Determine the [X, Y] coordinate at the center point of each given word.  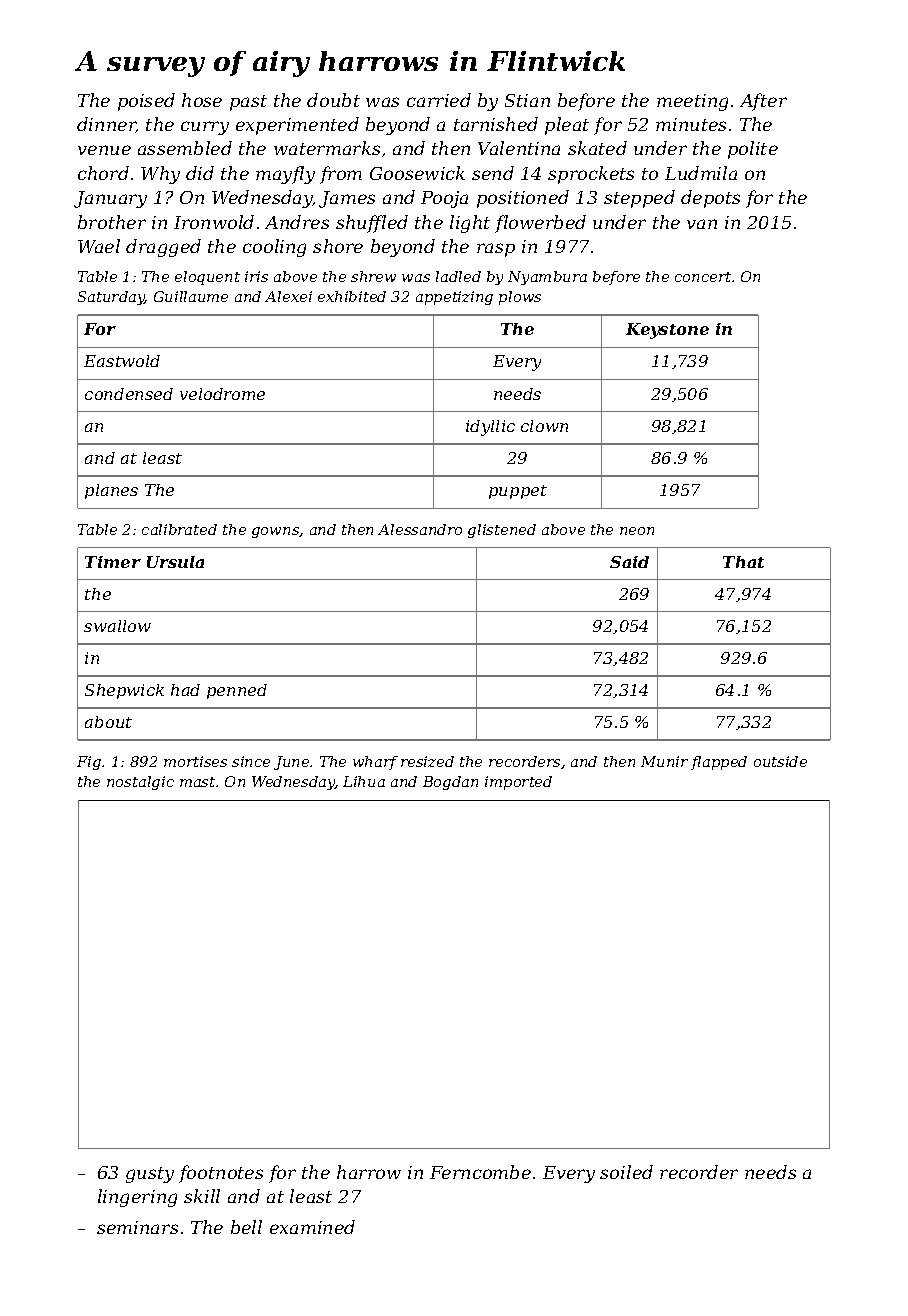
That [743, 562]
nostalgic [140, 783]
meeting [692, 102]
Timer [113, 562]
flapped [719, 763]
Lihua [364, 781]
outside [780, 761]
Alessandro [420, 529]
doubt [333, 100]
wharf [375, 763]
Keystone [667, 331]
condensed [129, 394]
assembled [185, 148]
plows [520, 298]
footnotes [221, 1174]
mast [197, 782]
